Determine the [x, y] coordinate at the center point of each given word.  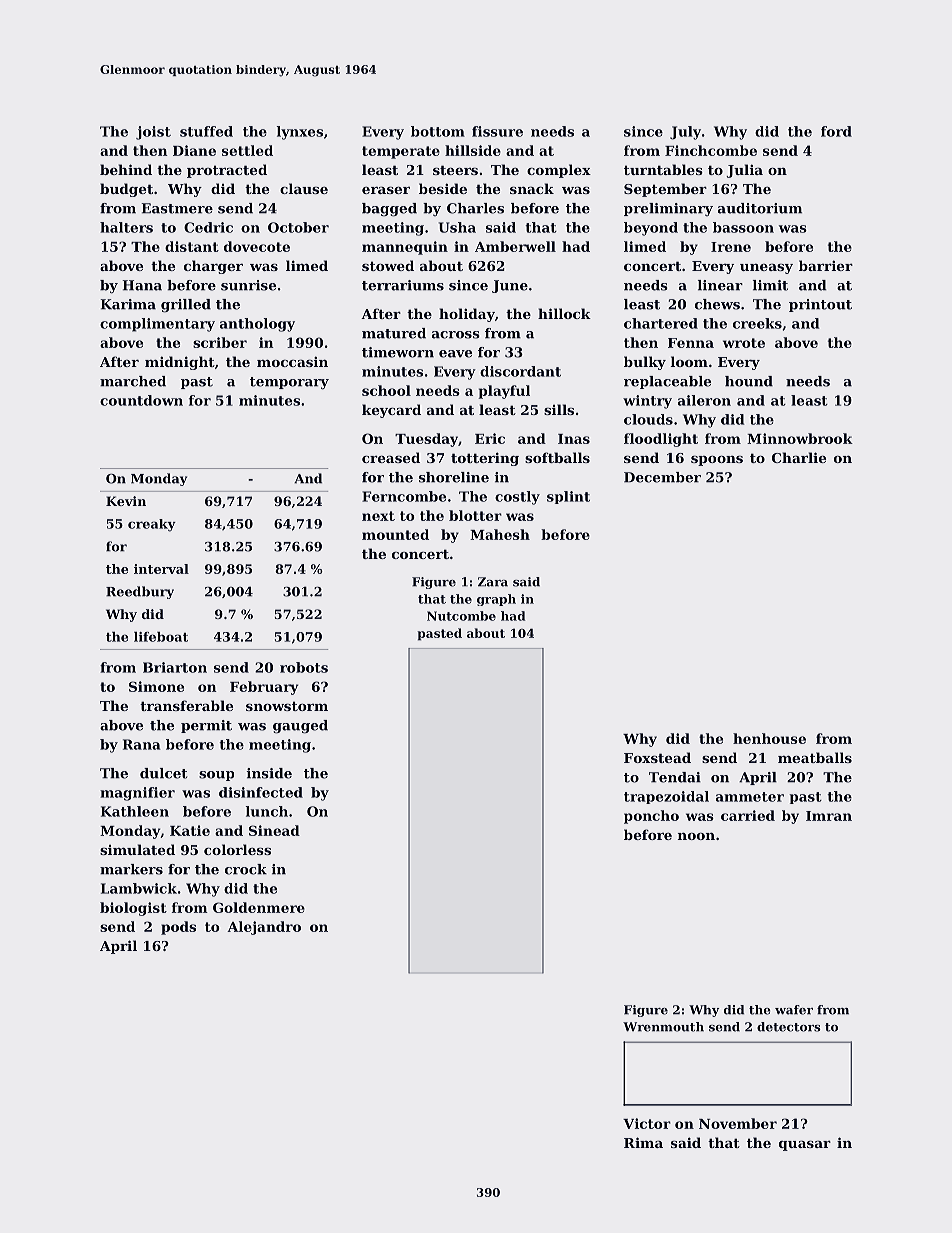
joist [153, 133]
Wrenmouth [663, 1027]
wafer [794, 1010]
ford [836, 131]
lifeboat [161, 637]
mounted [395, 534]
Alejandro [264, 928]
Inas [574, 439]
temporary [289, 383]
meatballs [815, 757]
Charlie [799, 457]
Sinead [274, 830]
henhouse [769, 738]
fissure [497, 131]
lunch [267, 811]
